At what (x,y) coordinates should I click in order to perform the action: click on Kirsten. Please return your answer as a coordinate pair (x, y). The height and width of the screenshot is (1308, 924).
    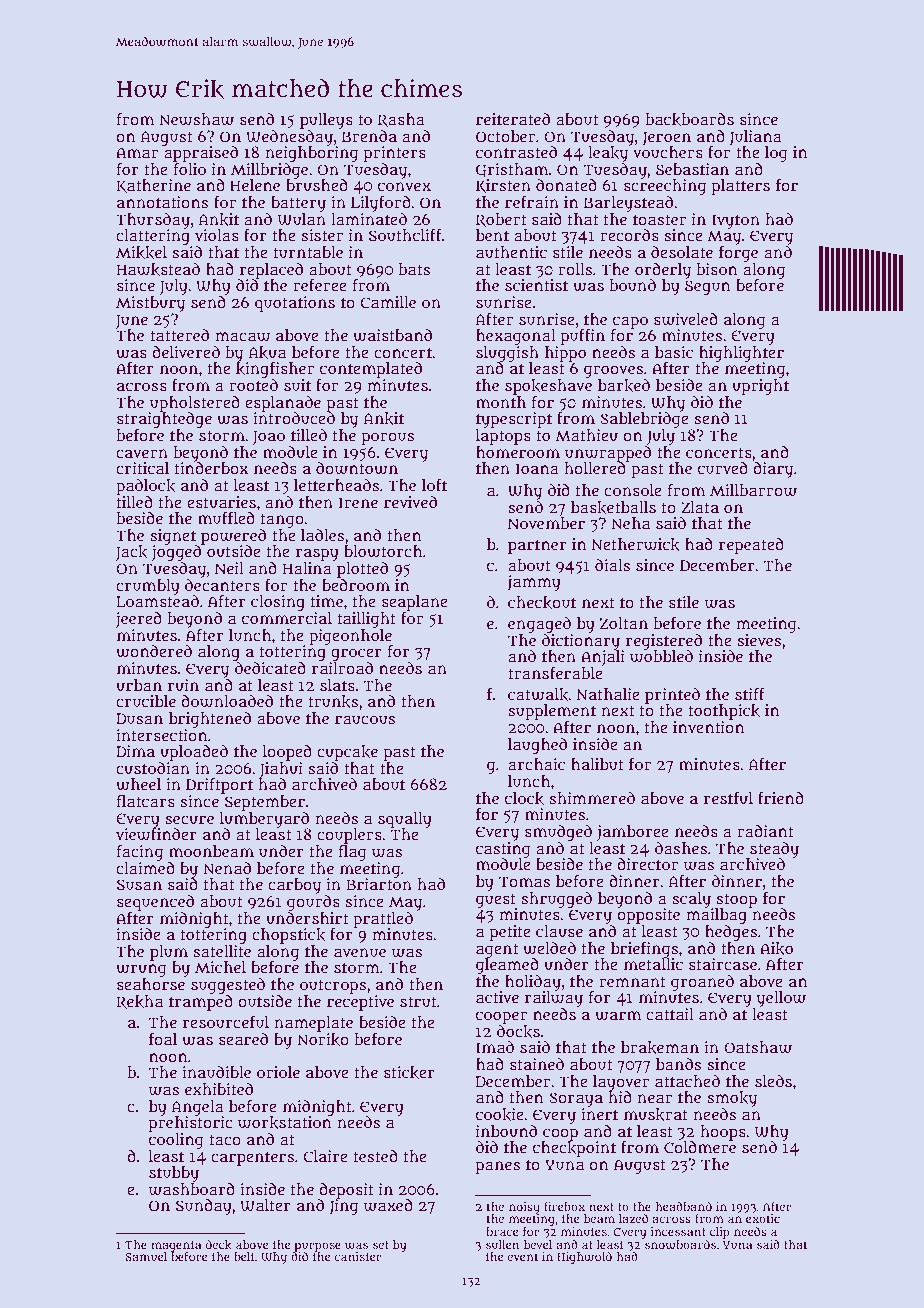
    Looking at the image, I should click on (503, 186).
